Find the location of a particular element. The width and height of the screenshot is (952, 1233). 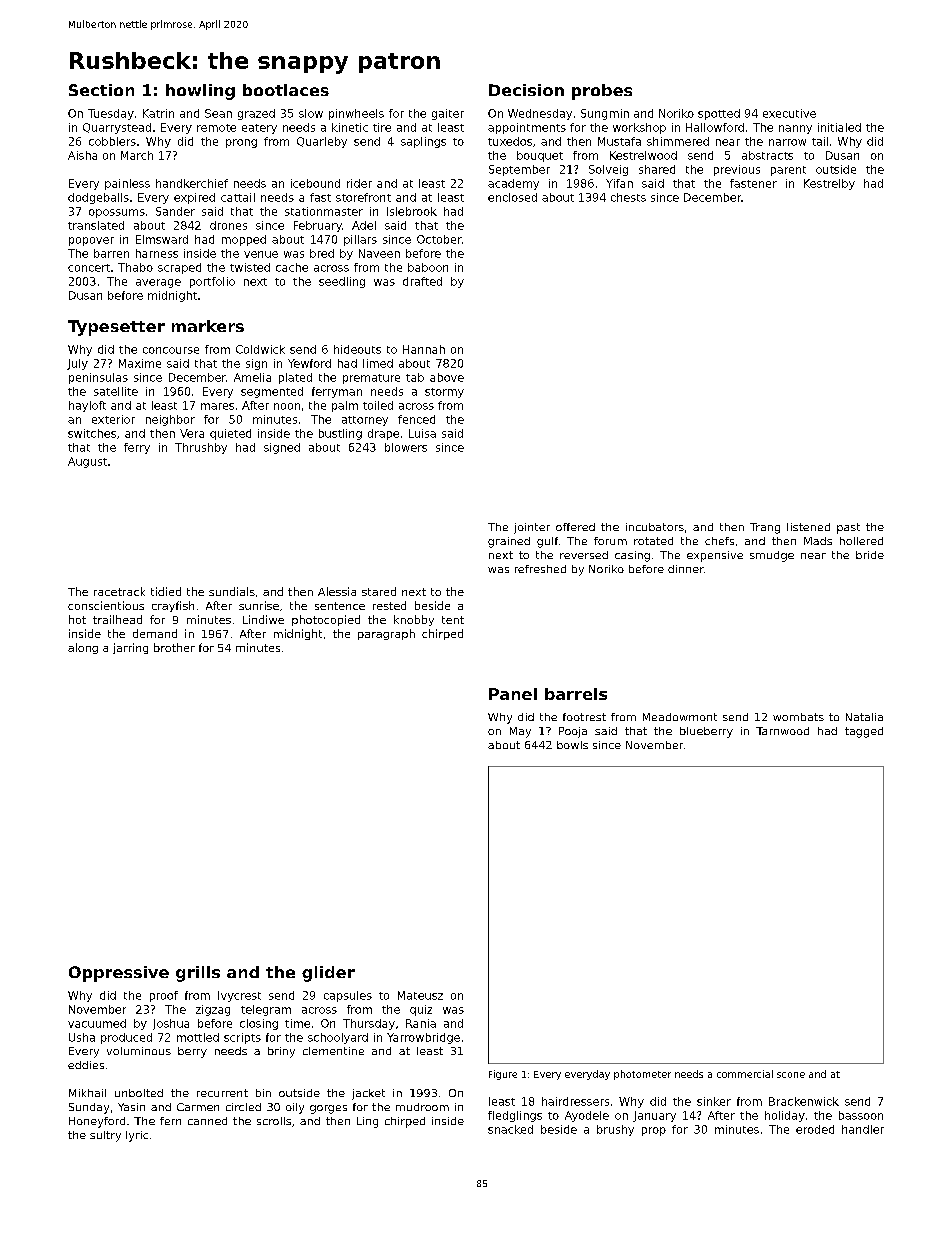

recurrent is located at coordinates (222, 1093).
